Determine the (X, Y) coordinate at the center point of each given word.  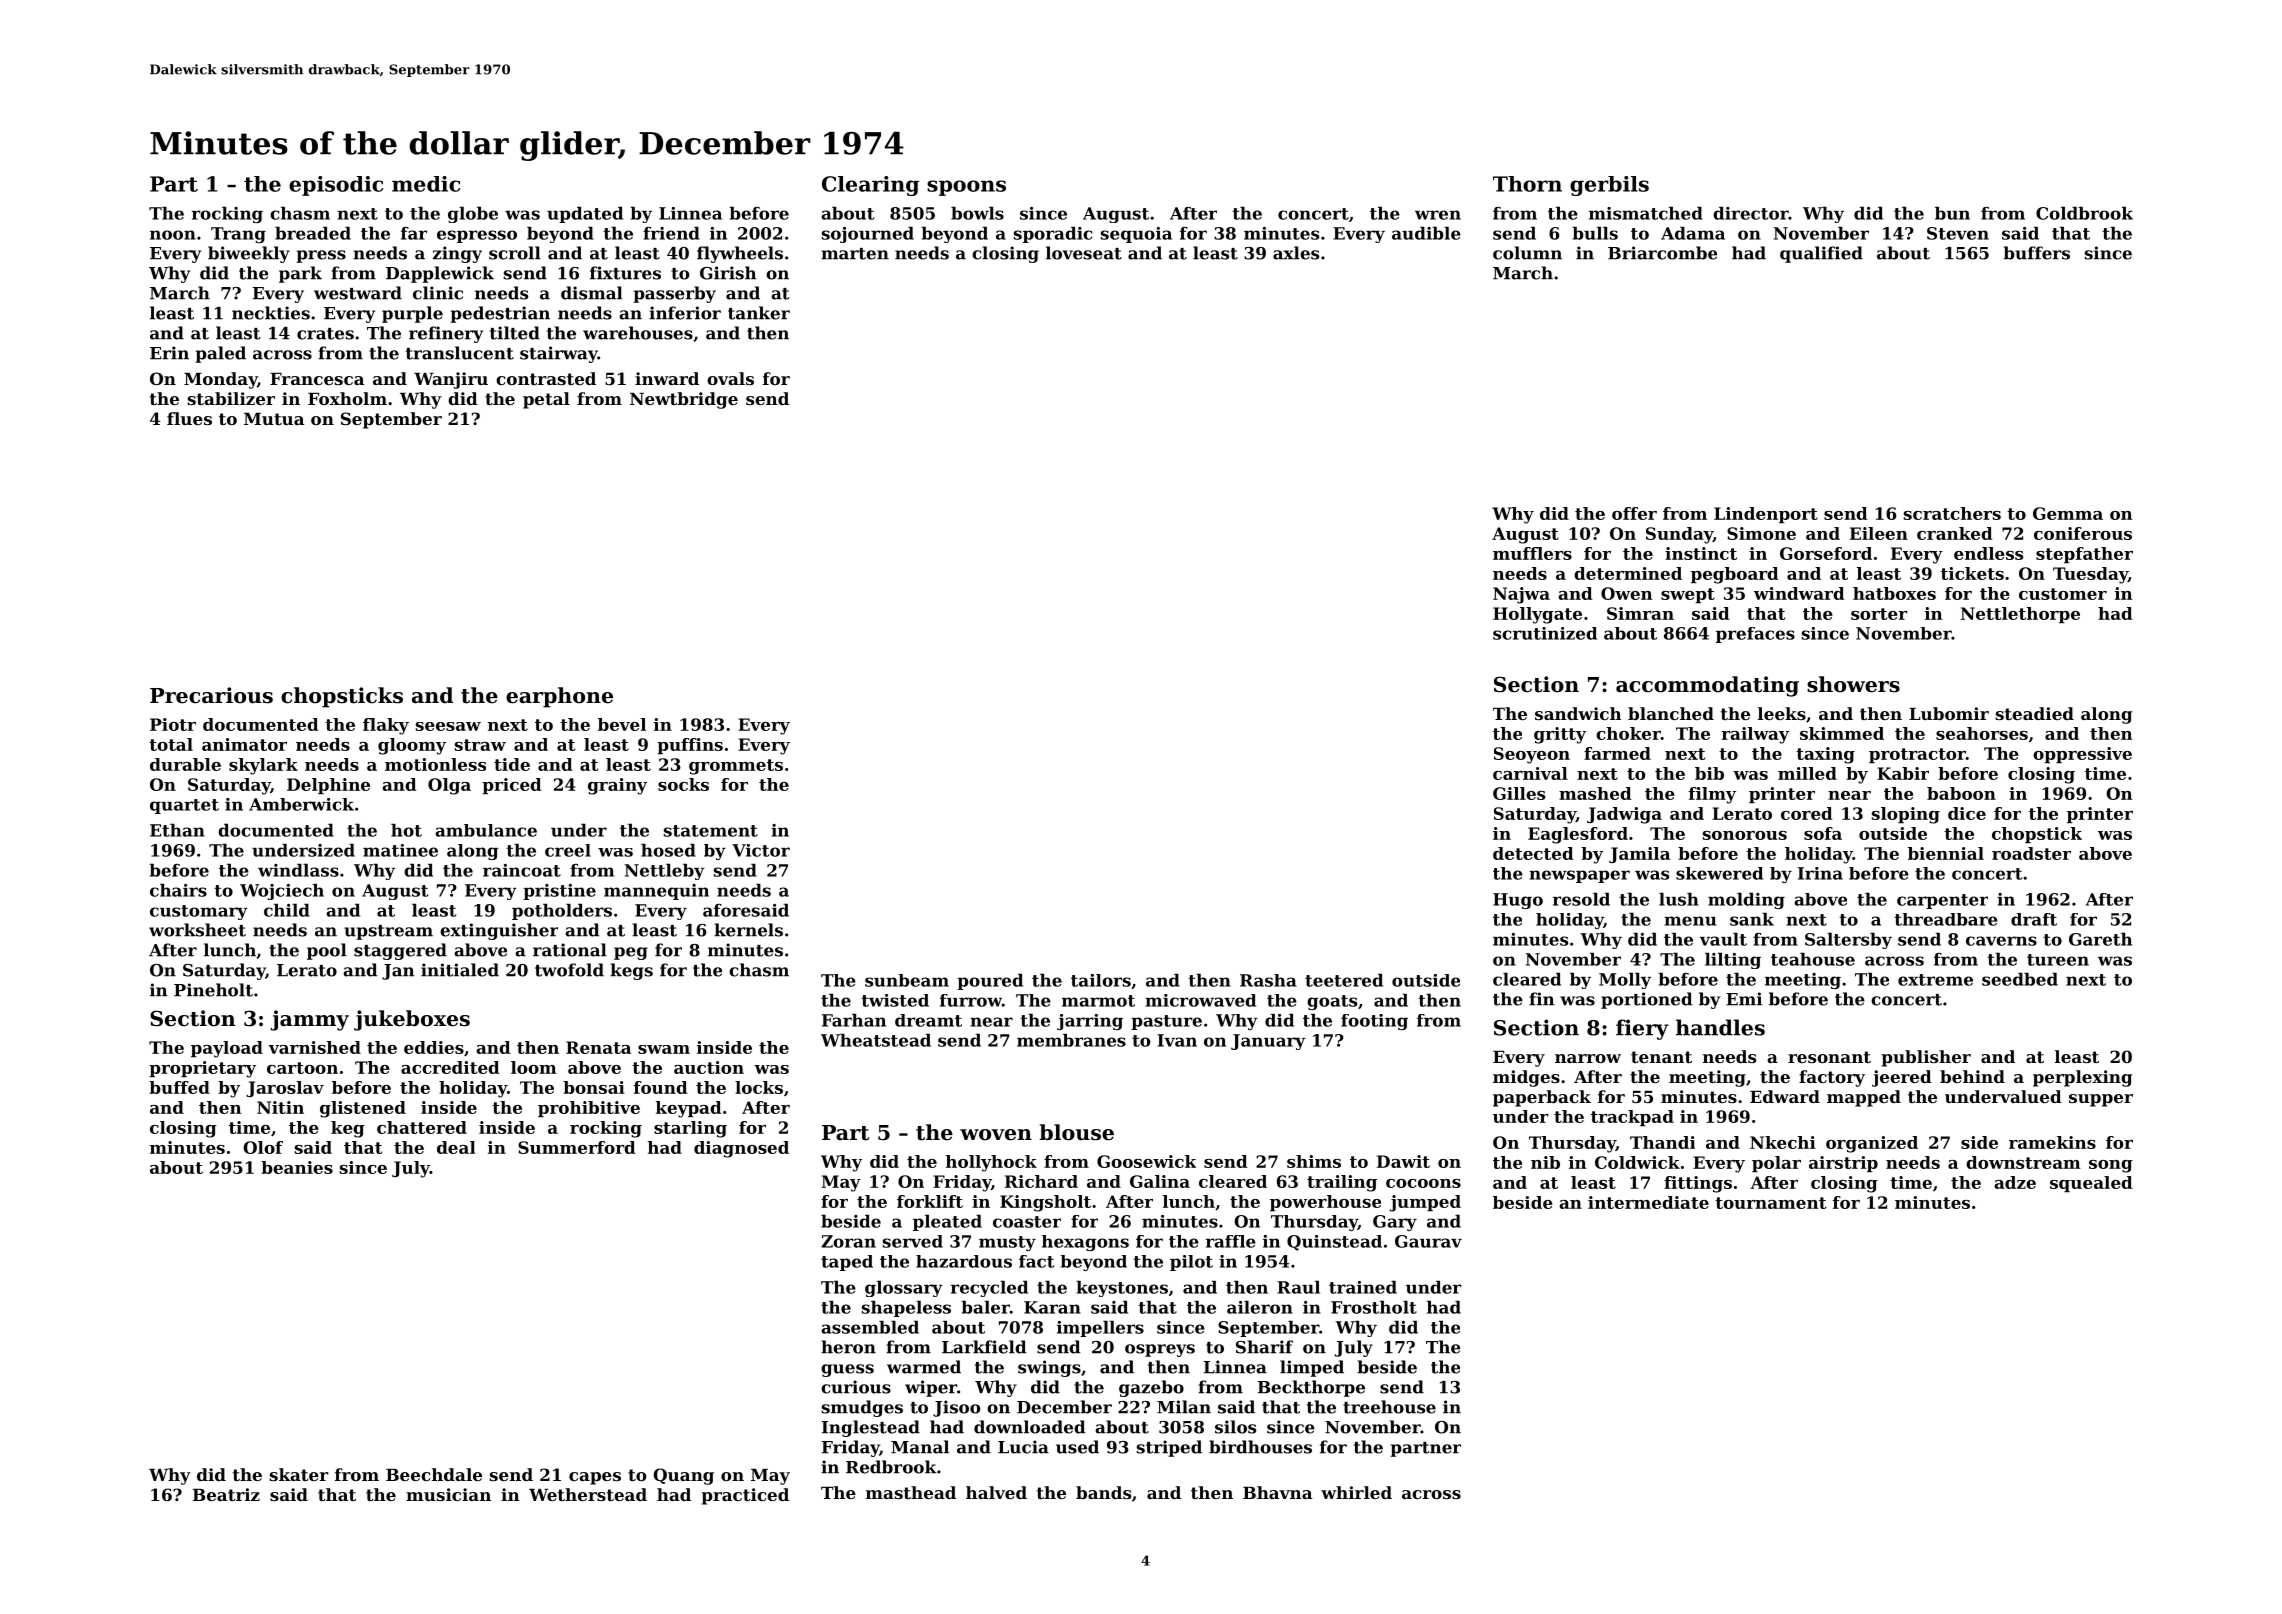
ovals (730, 378)
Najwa (1521, 595)
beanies (297, 1167)
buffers (2036, 253)
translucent (460, 353)
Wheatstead (876, 1040)
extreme (1935, 980)
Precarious (211, 695)
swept (1688, 595)
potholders (562, 911)
